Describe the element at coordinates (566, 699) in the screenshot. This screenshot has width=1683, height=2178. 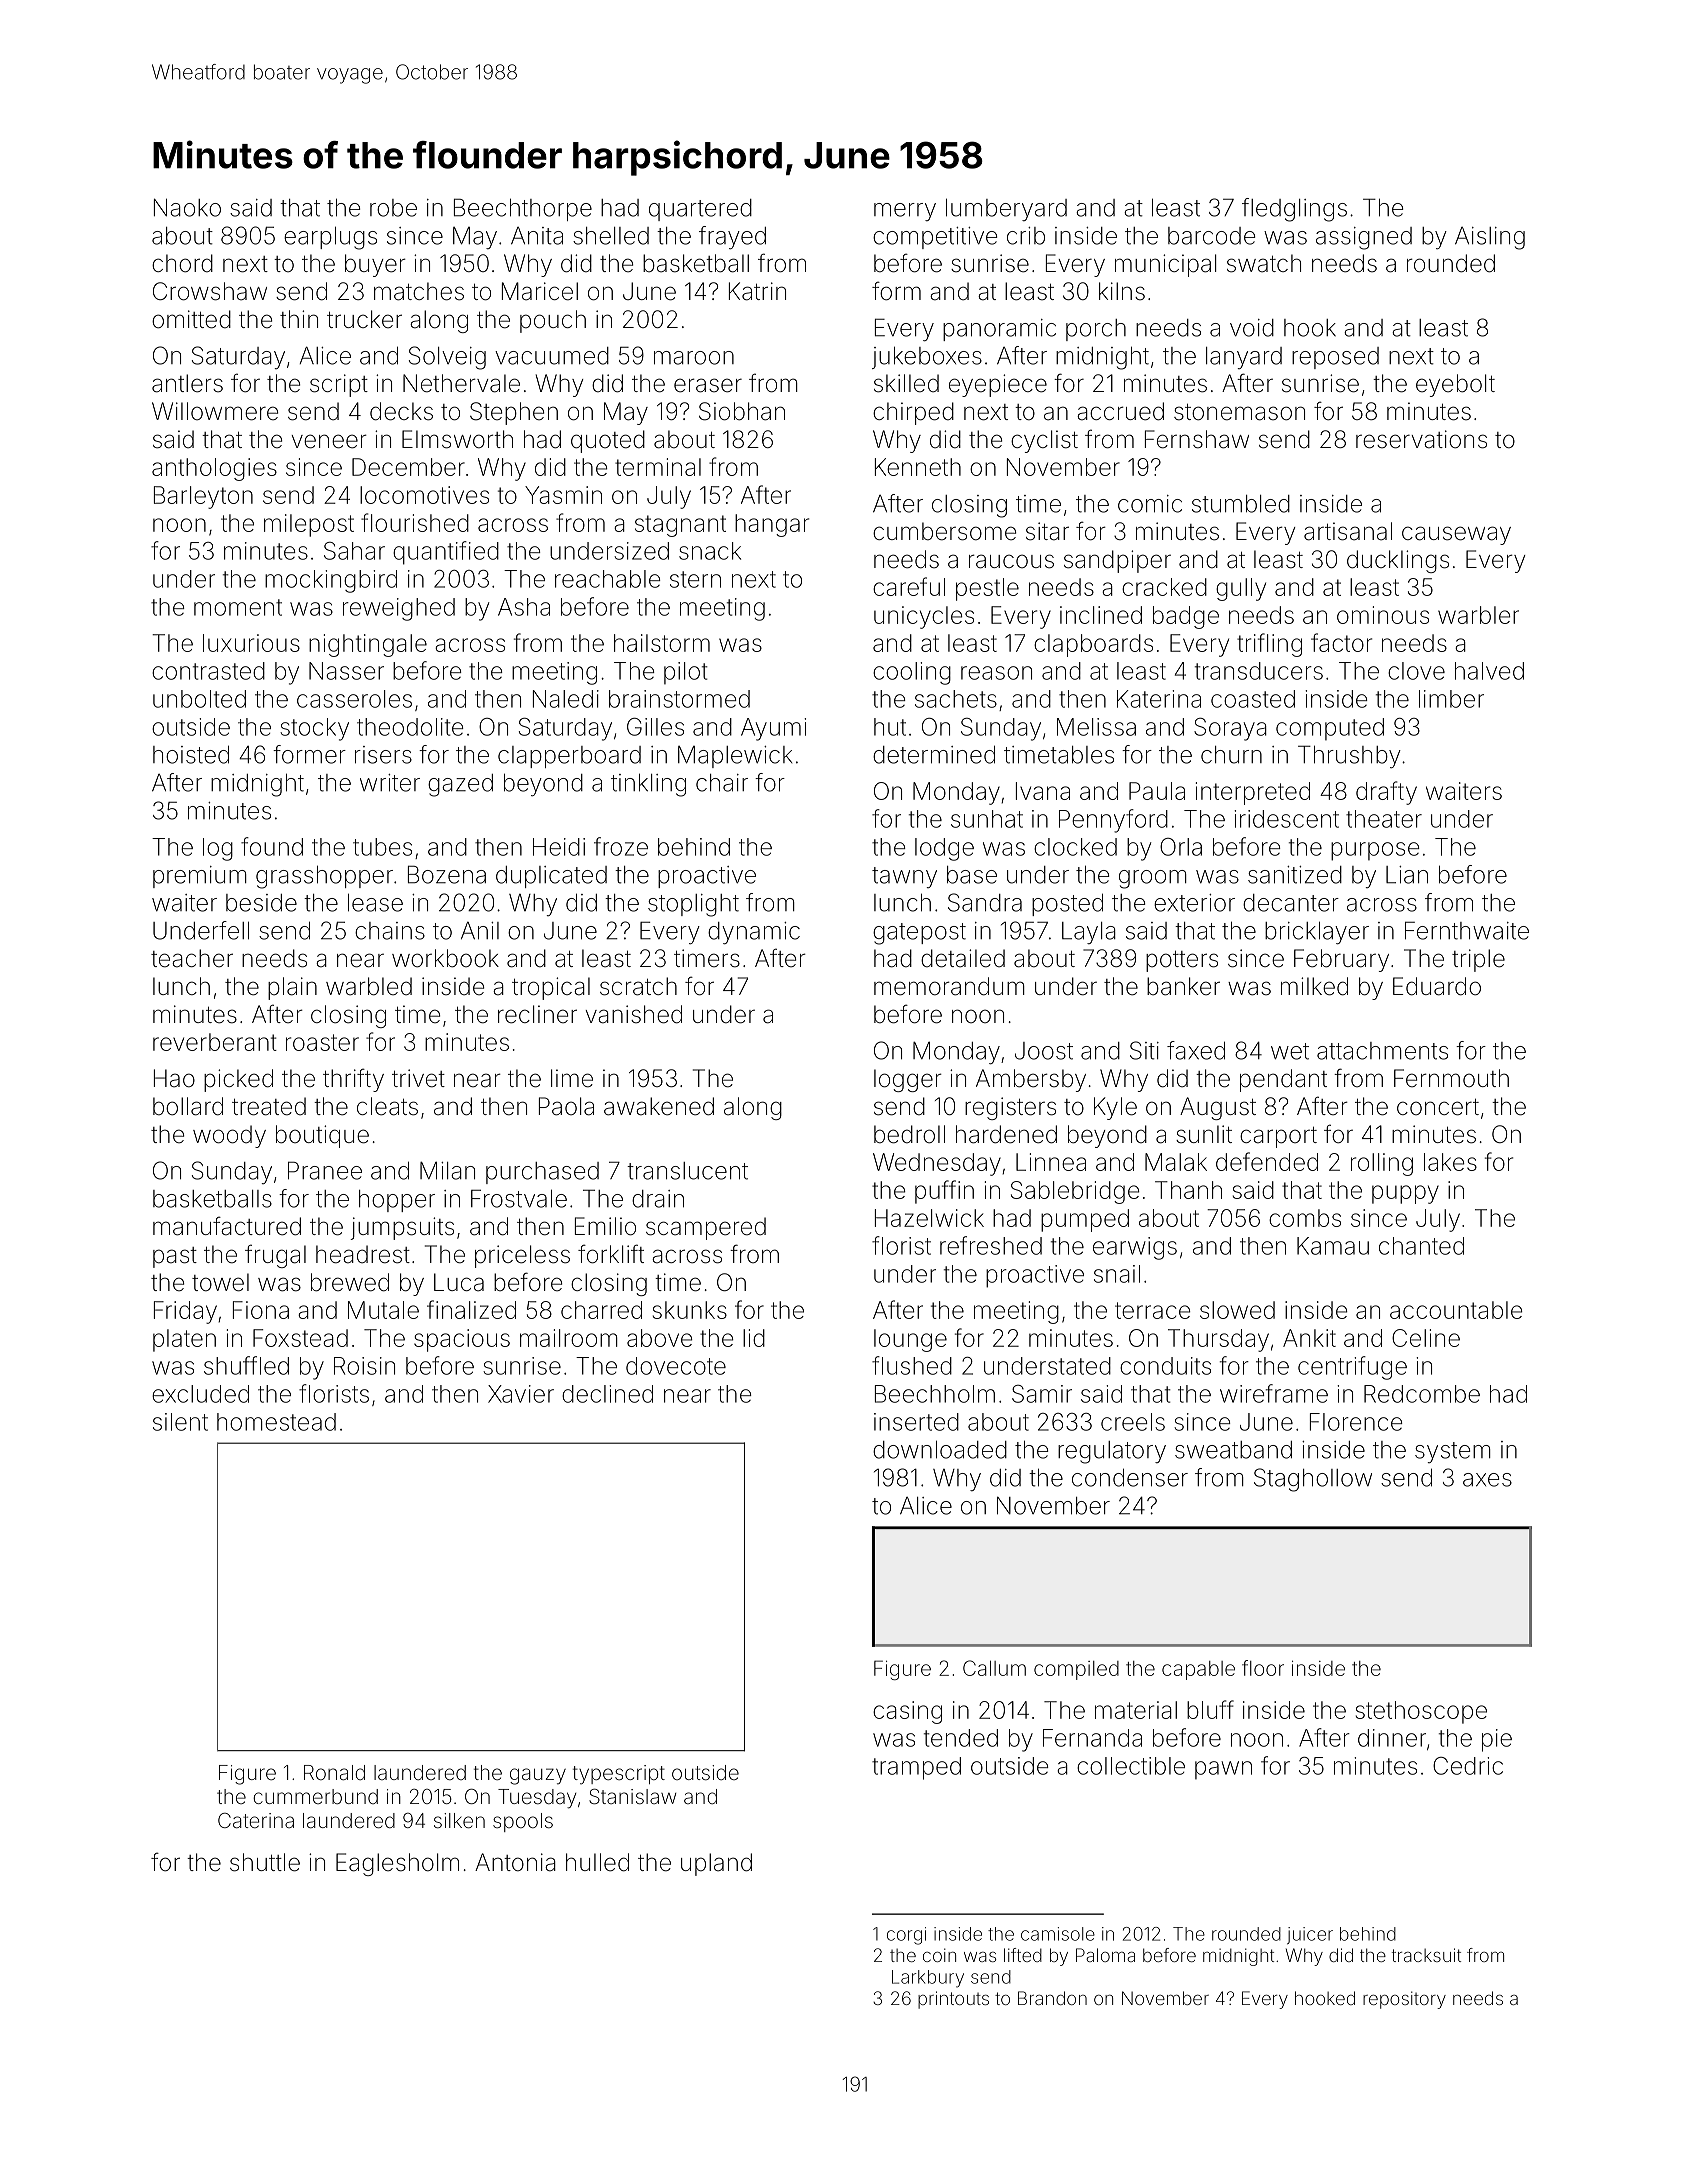
I see `Naledi` at that location.
